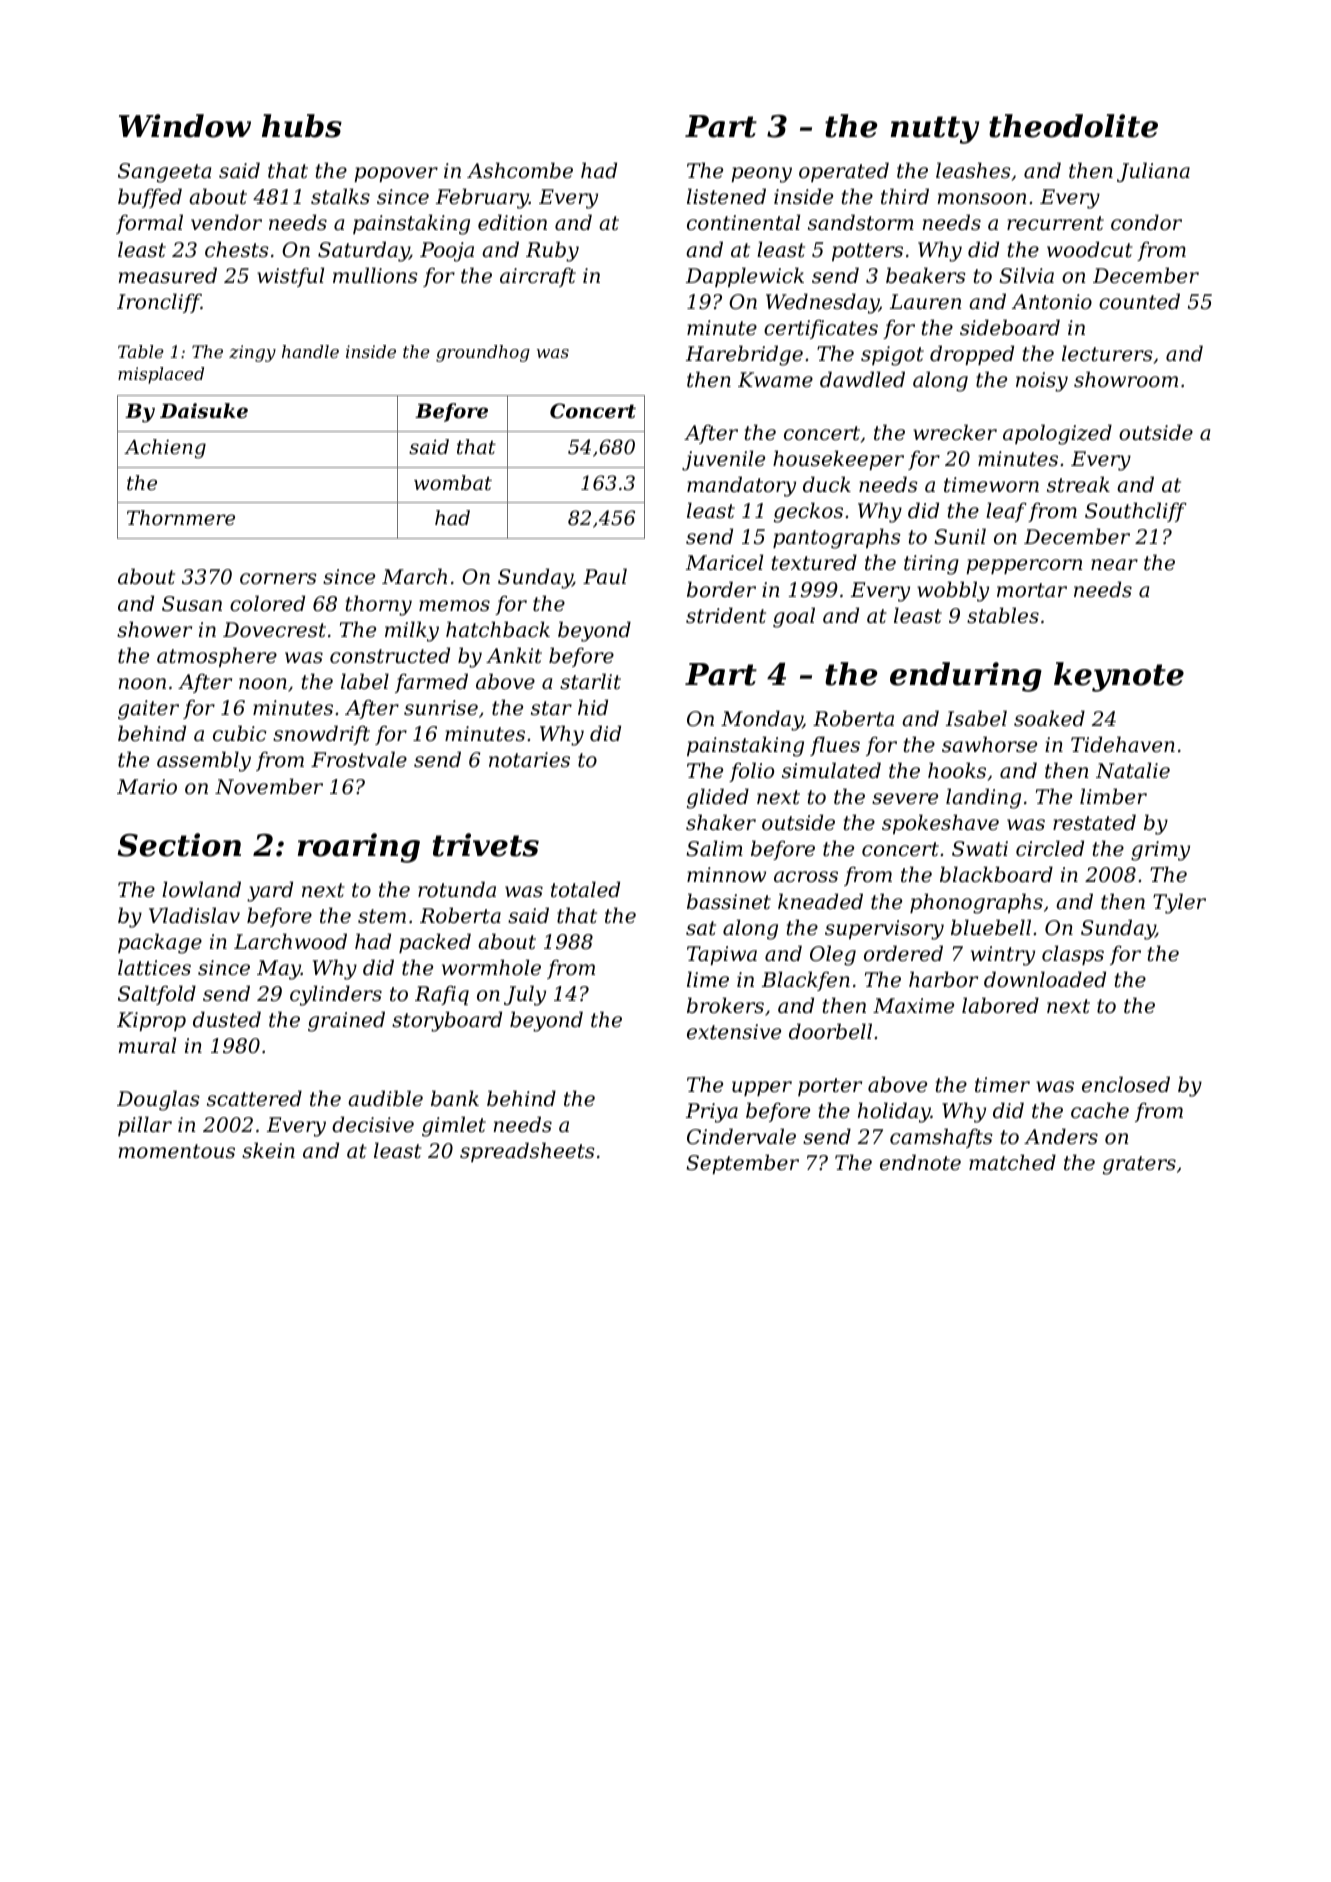  I want to click on gaiter, so click(148, 710).
